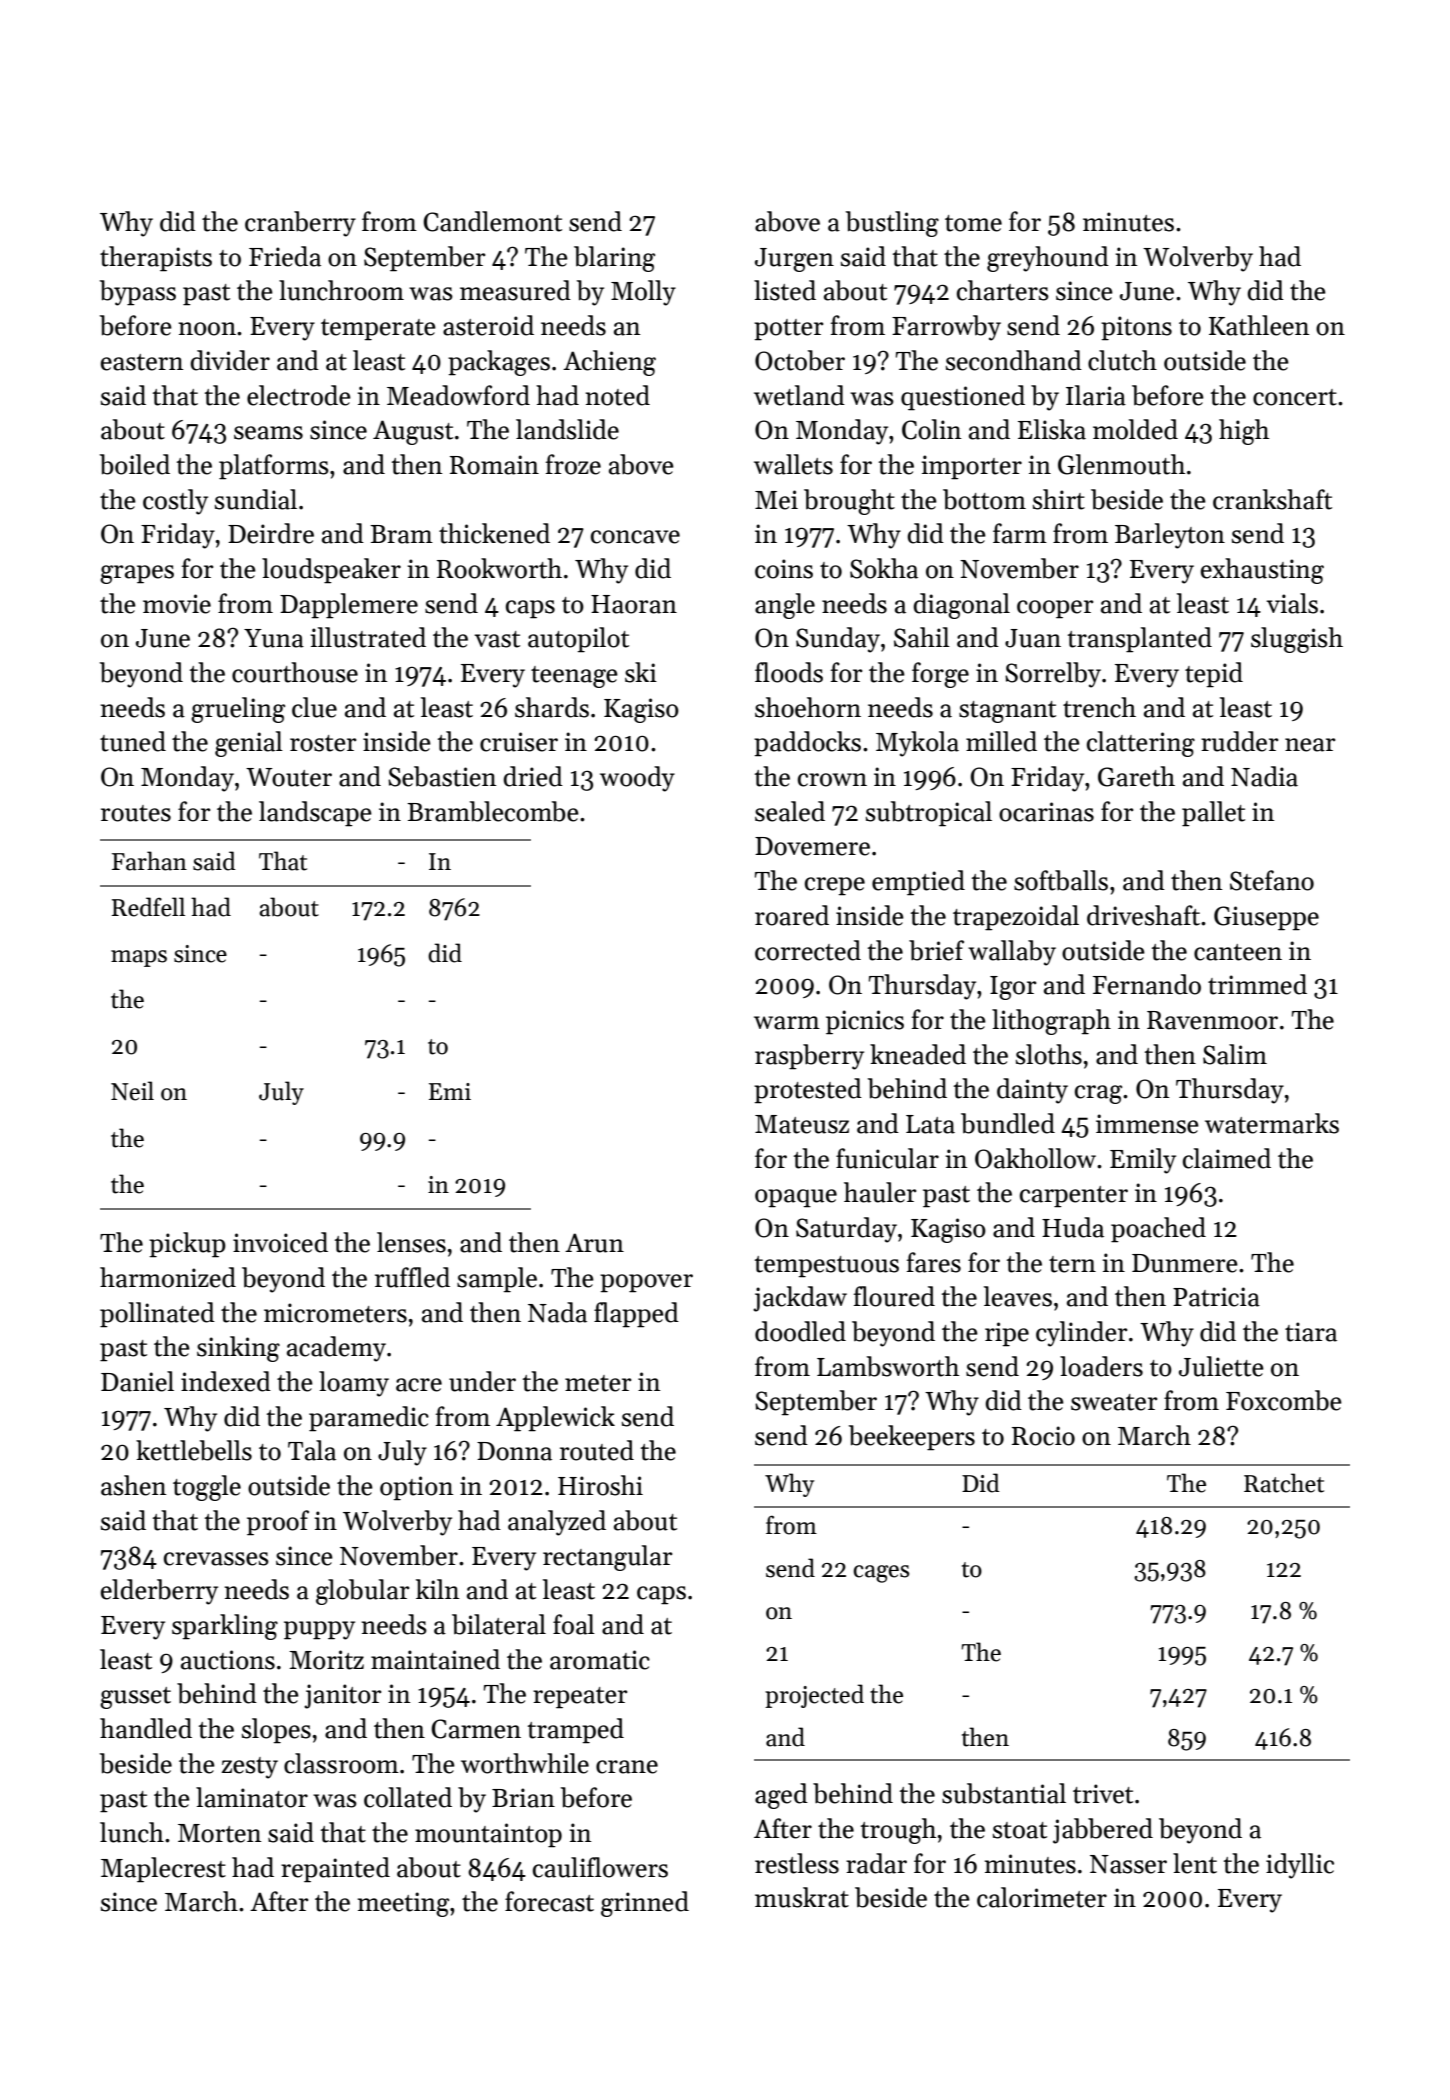 The height and width of the page is (2100, 1450). I want to click on shoehorn, so click(808, 707).
